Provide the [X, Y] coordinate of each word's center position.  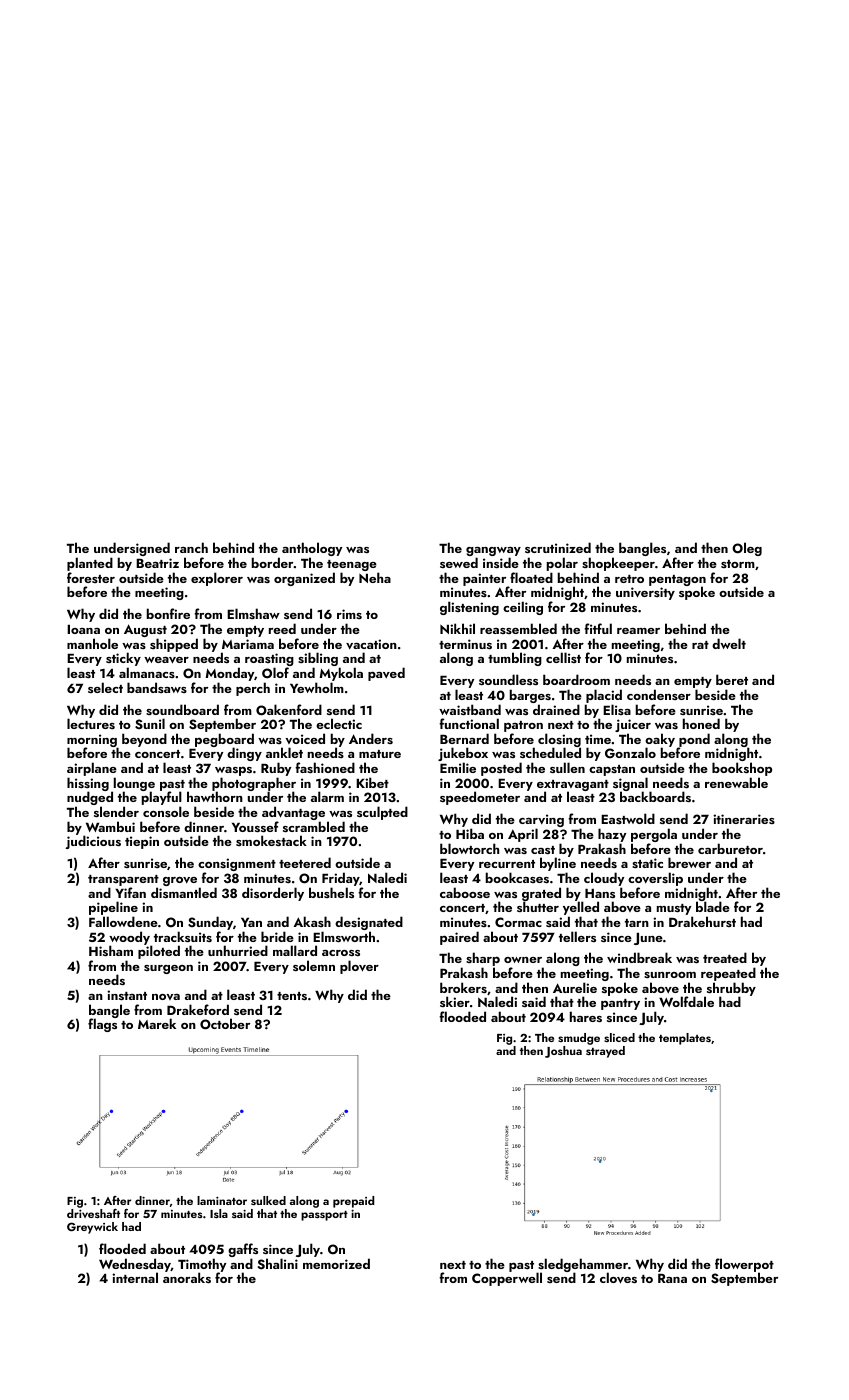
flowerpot [744, 1265]
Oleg [747, 549]
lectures [91, 724]
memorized [336, 1263]
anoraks [187, 1278]
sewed [459, 563]
